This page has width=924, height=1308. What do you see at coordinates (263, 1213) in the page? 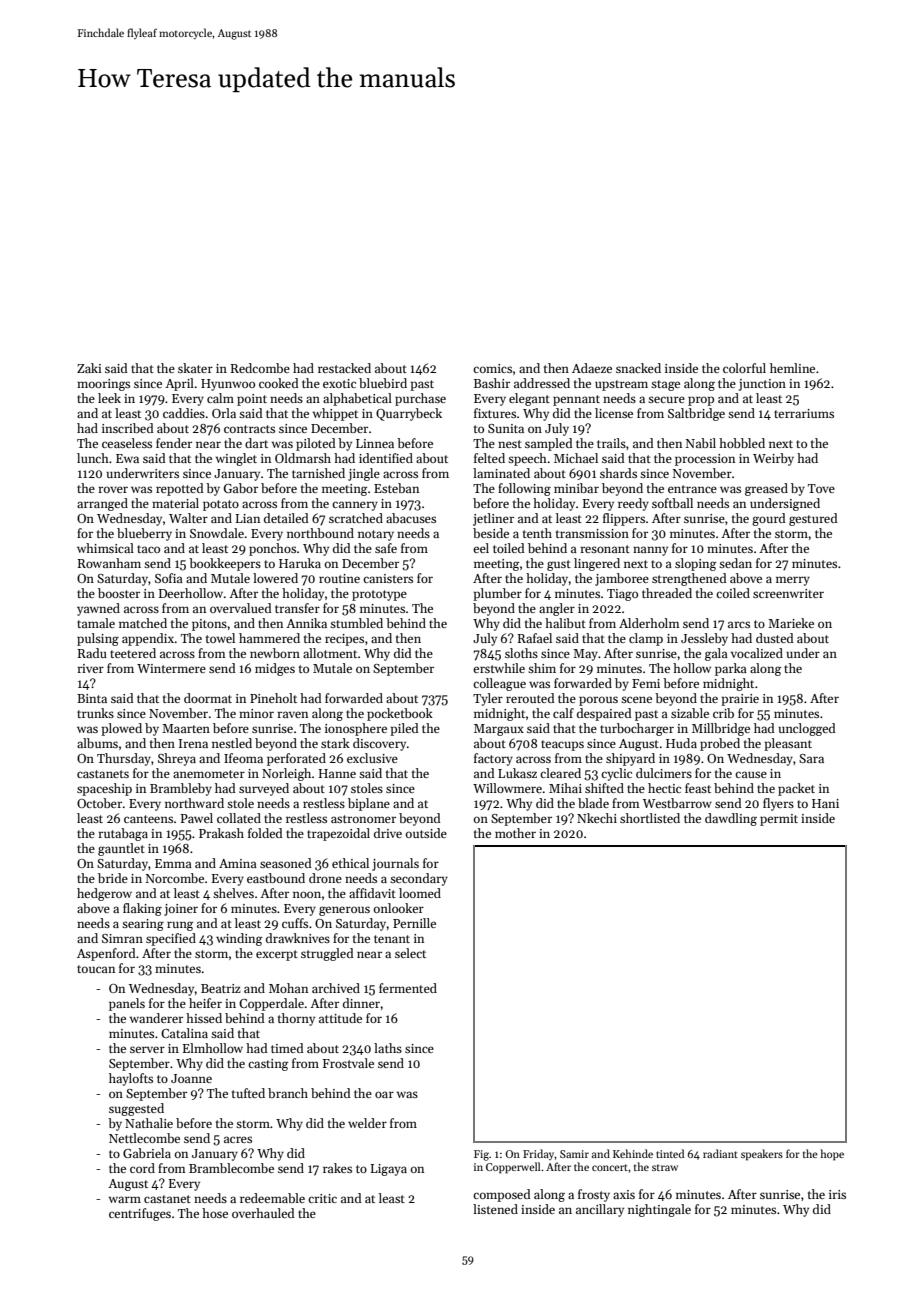
I see `overhauled` at bounding box center [263, 1213].
